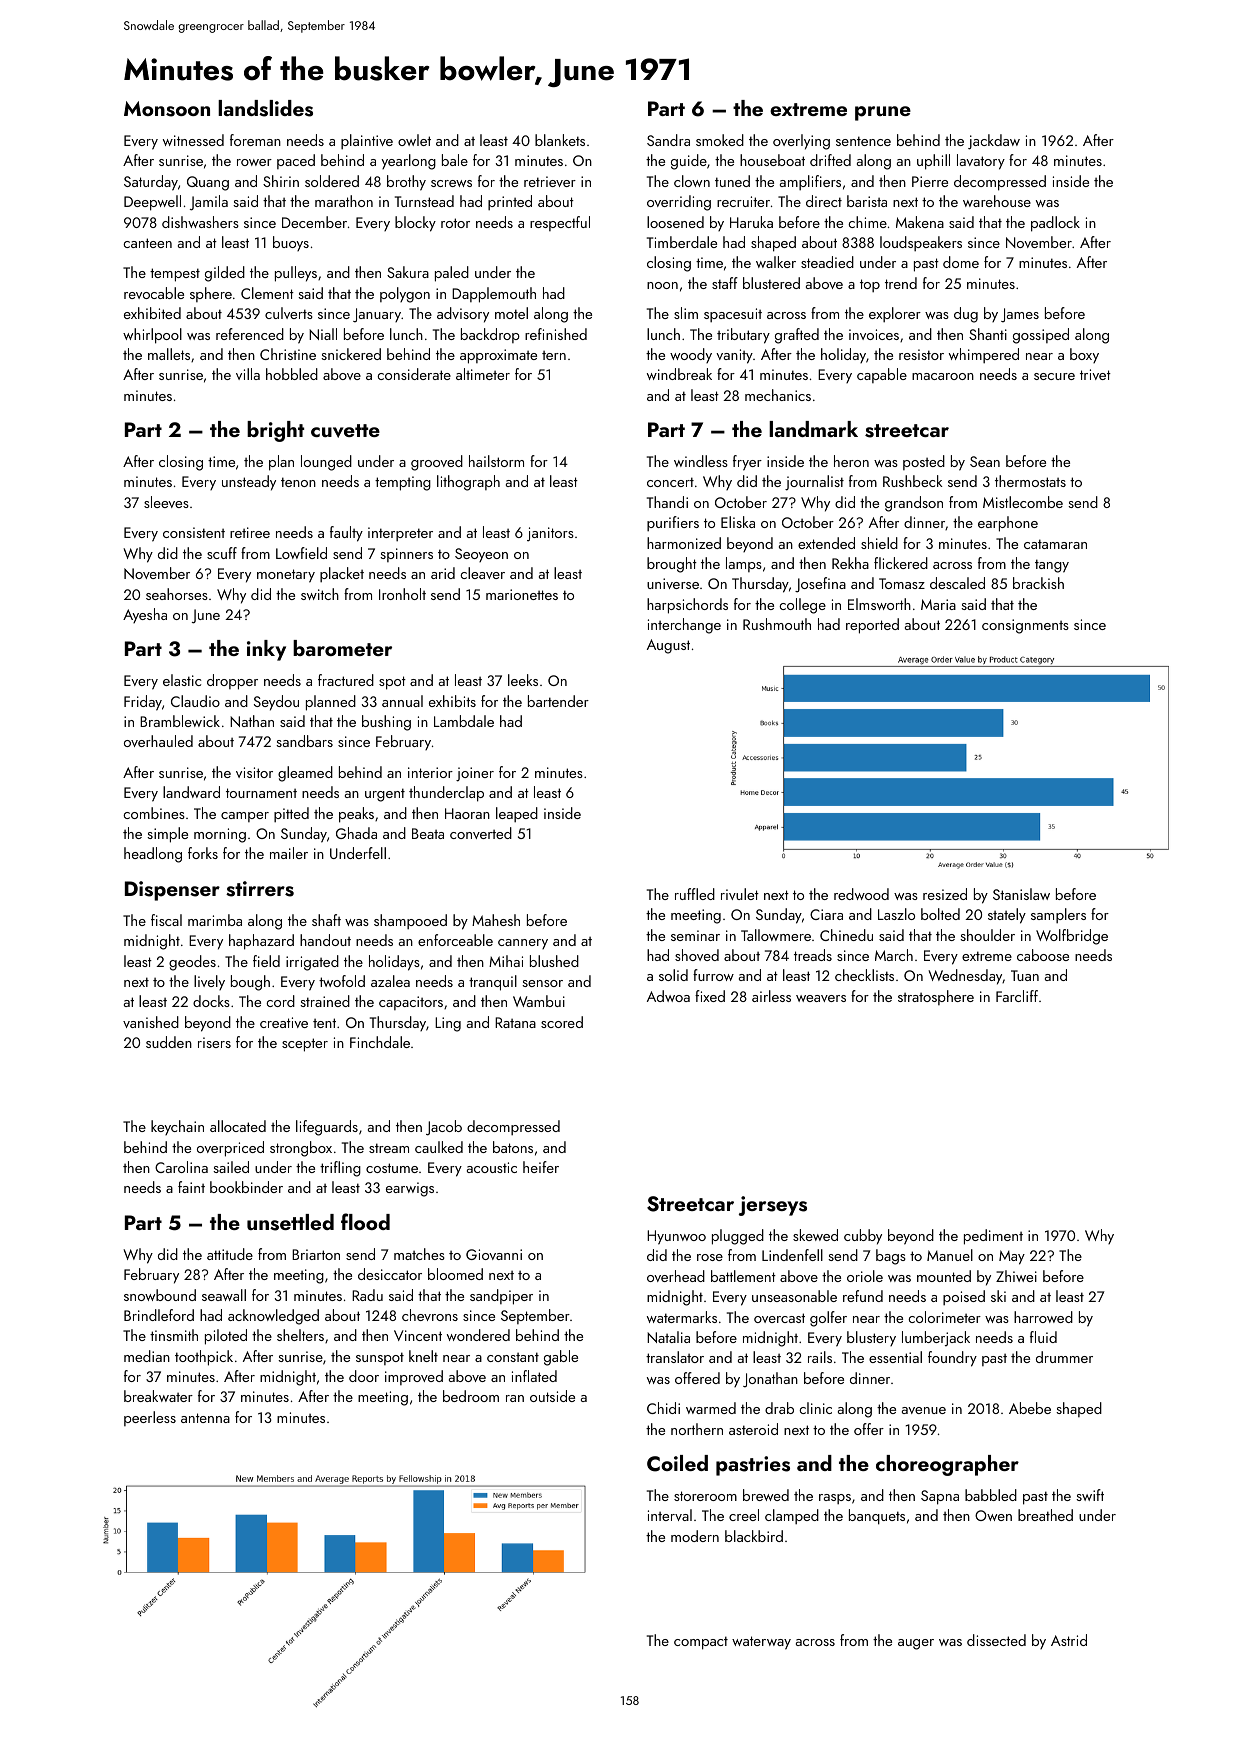 The width and height of the screenshot is (1240, 1753). What do you see at coordinates (166, 920) in the screenshot?
I see `fiscal` at bounding box center [166, 920].
